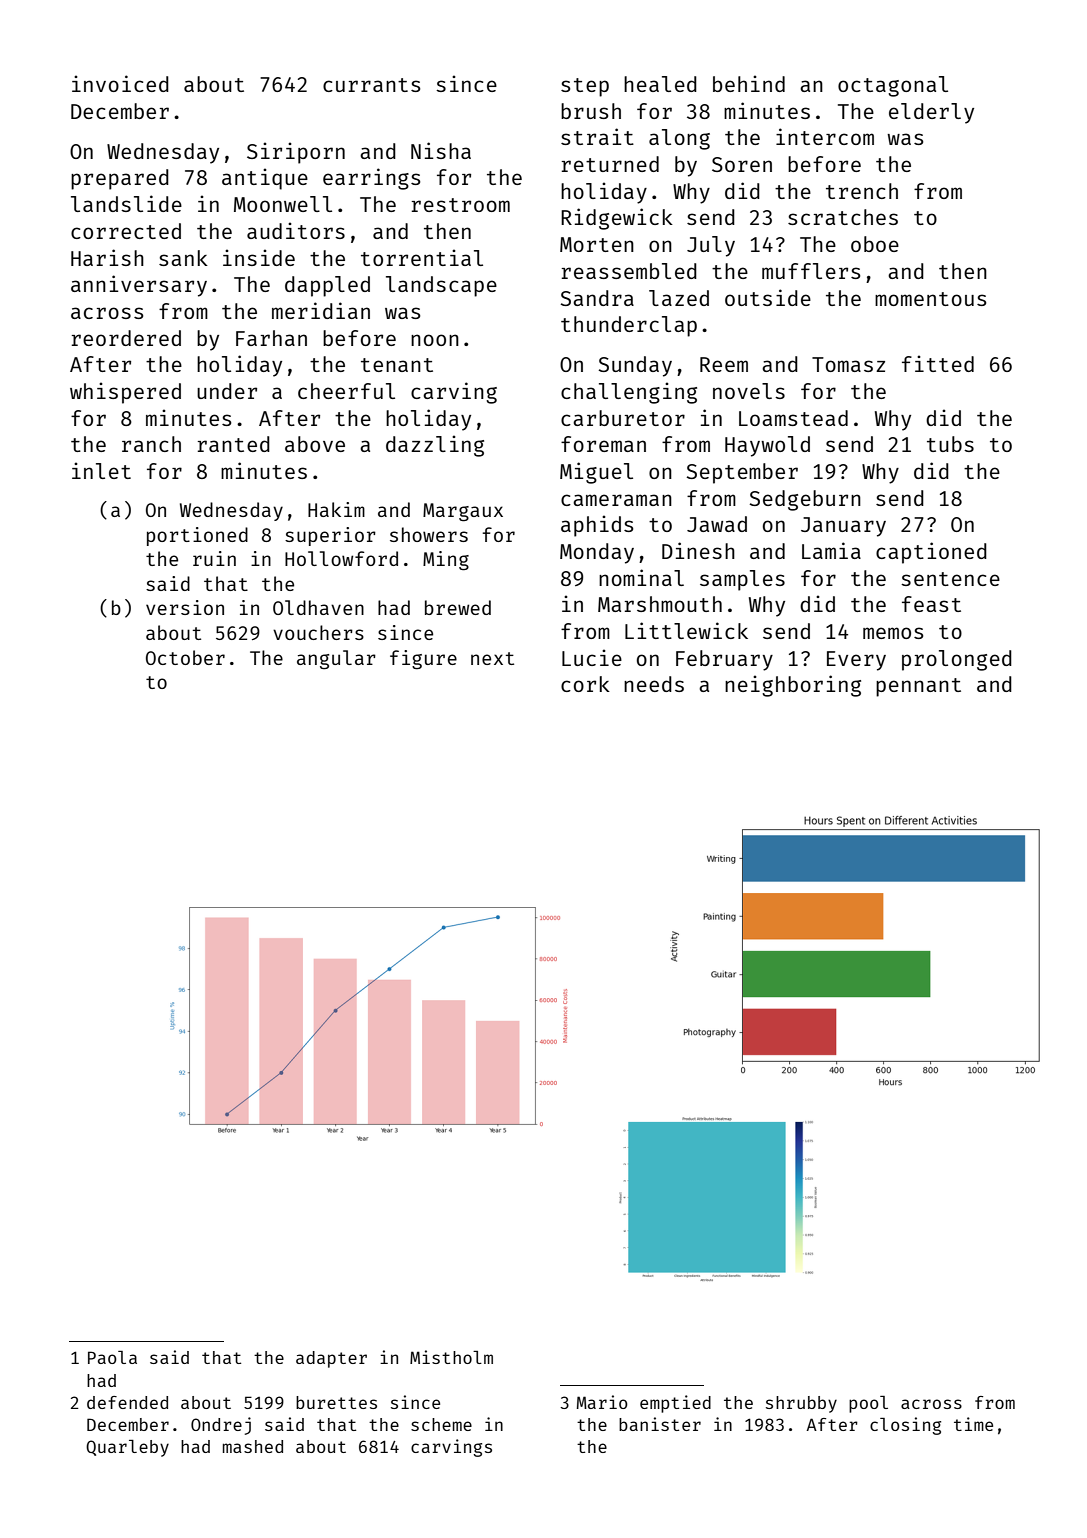  I want to click on neighboring, so click(793, 686).
